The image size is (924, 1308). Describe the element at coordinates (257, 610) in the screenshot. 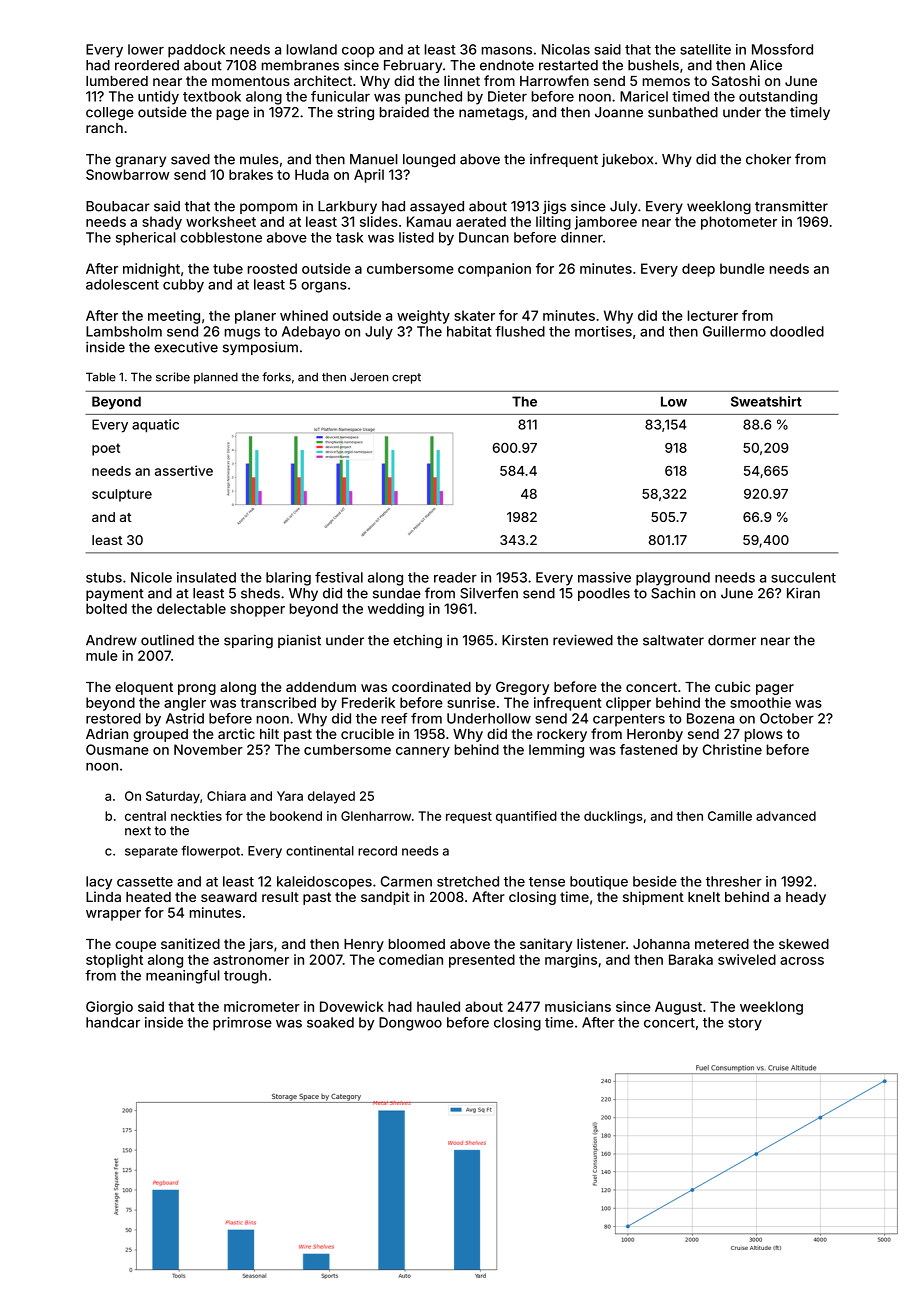

I see `shopper` at that location.
